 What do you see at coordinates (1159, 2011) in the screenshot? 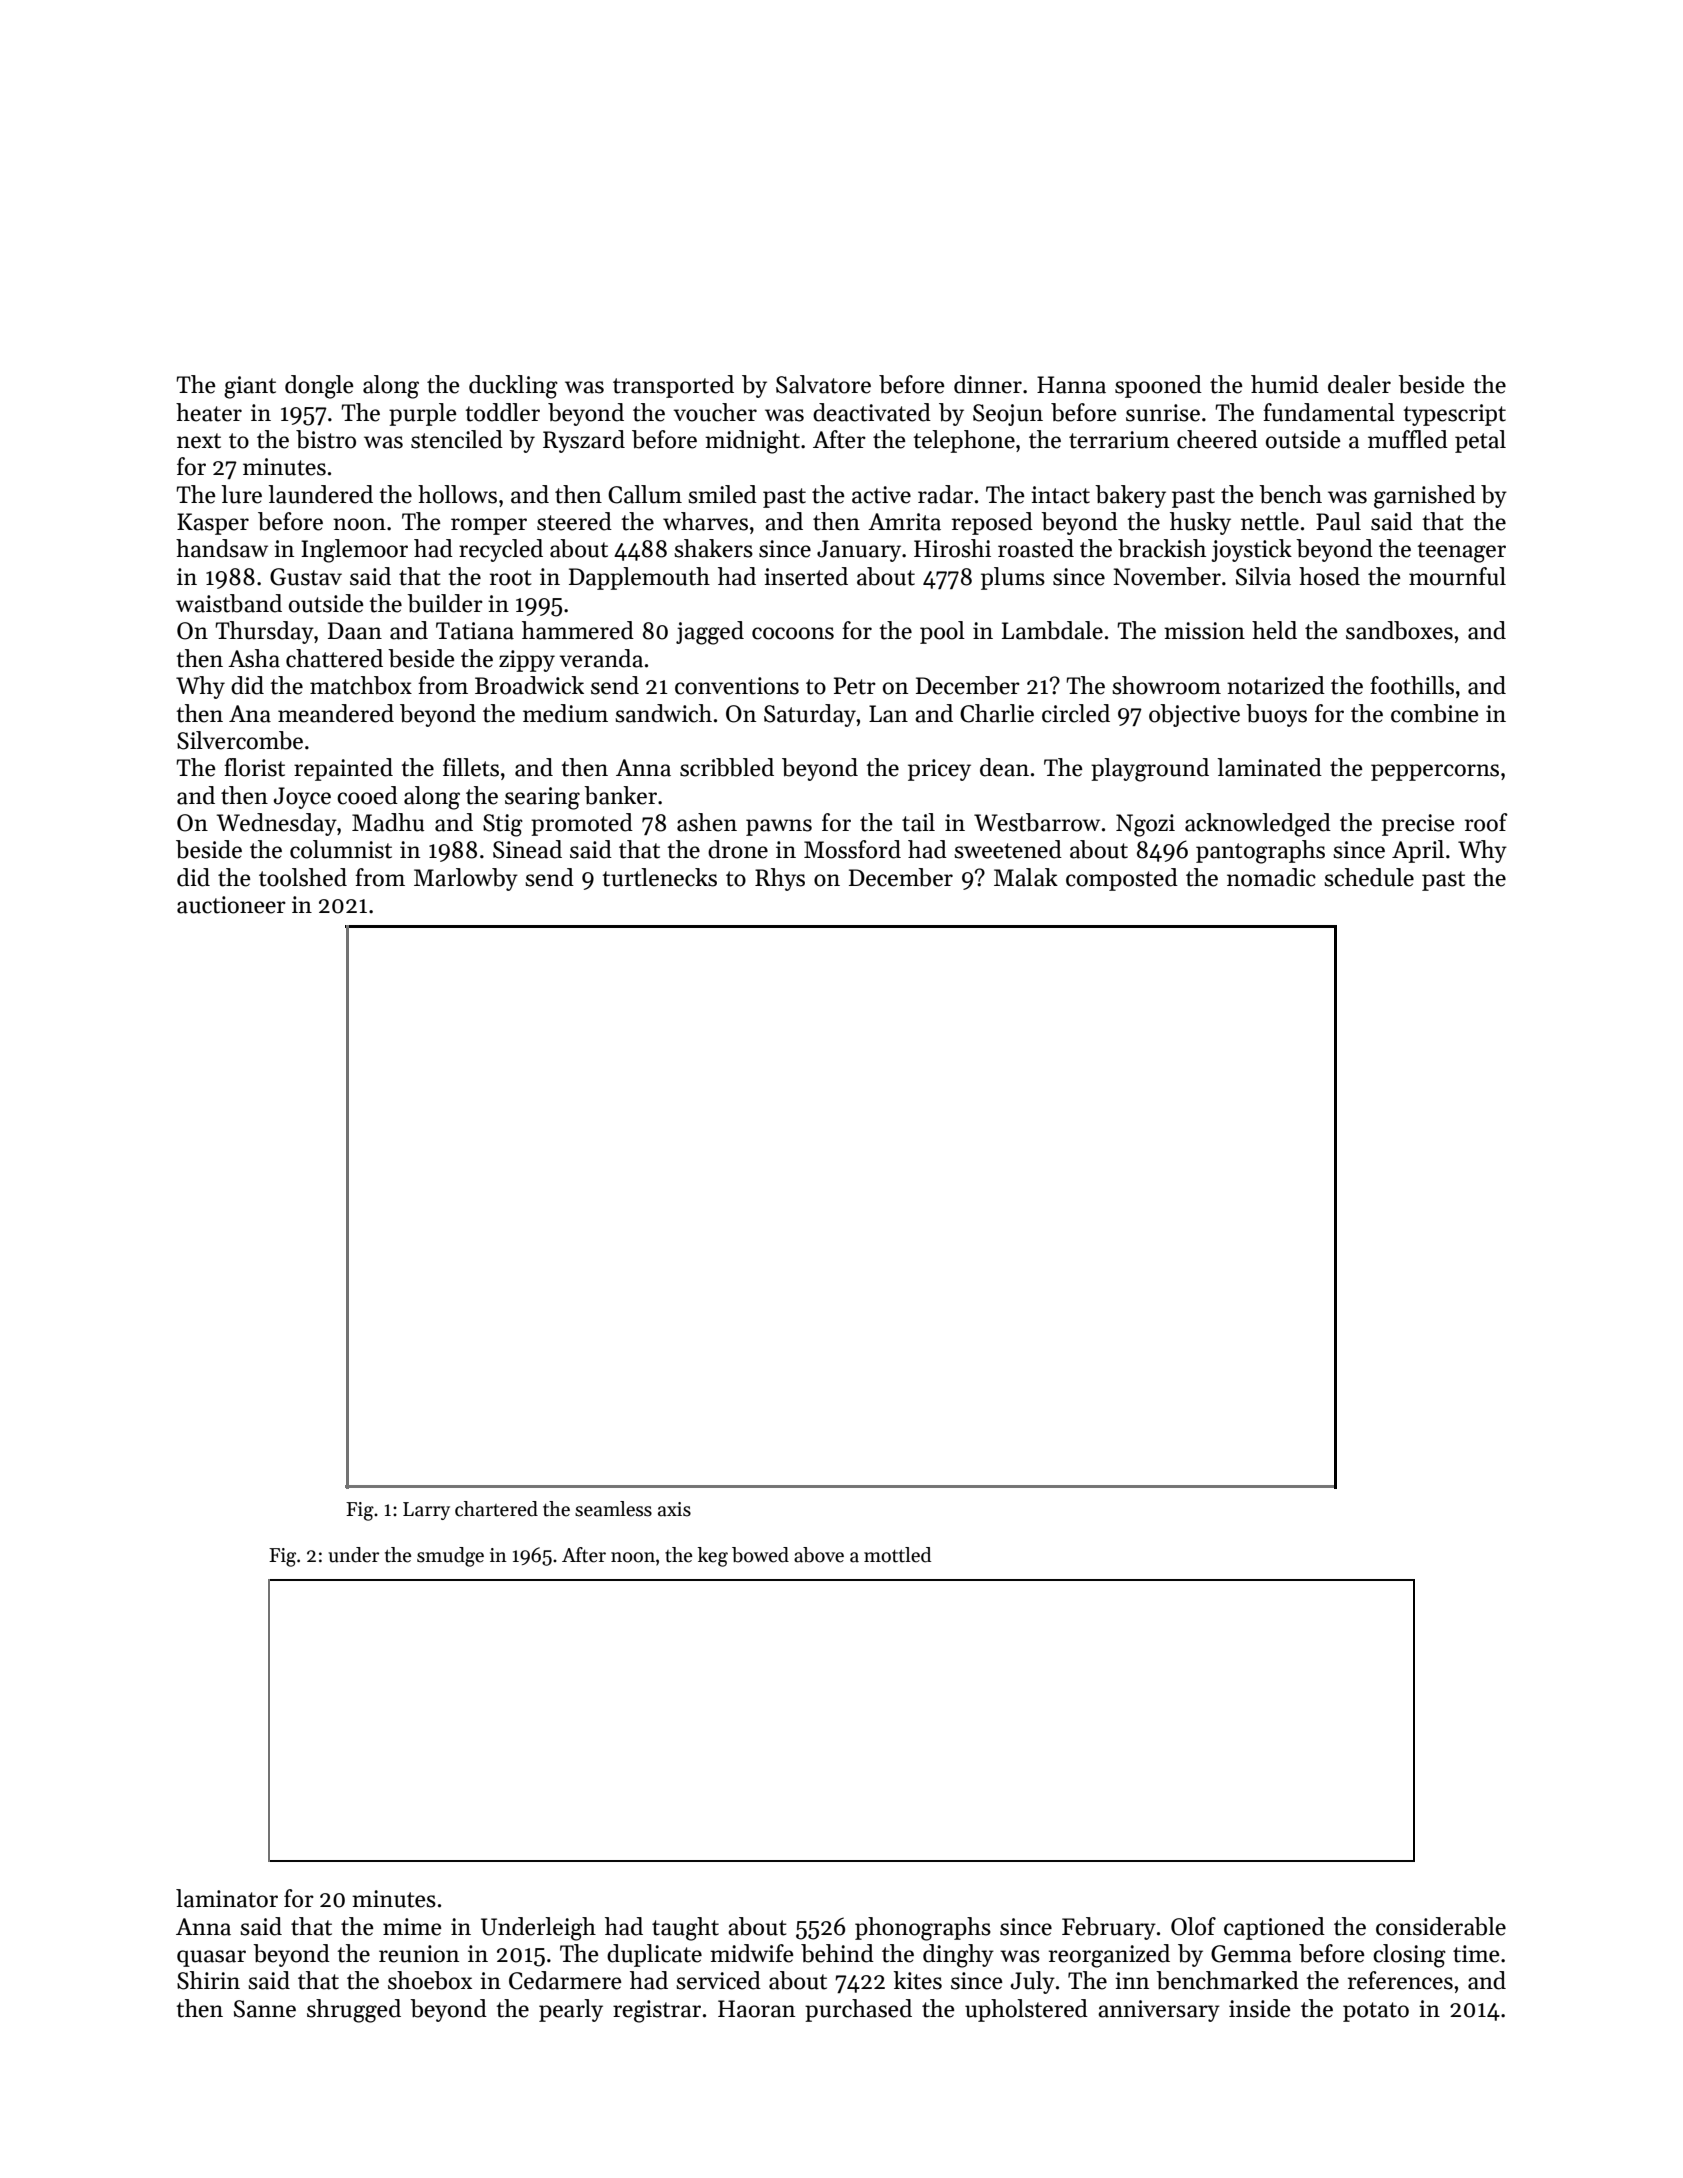
I see `anniversary` at bounding box center [1159, 2011].
